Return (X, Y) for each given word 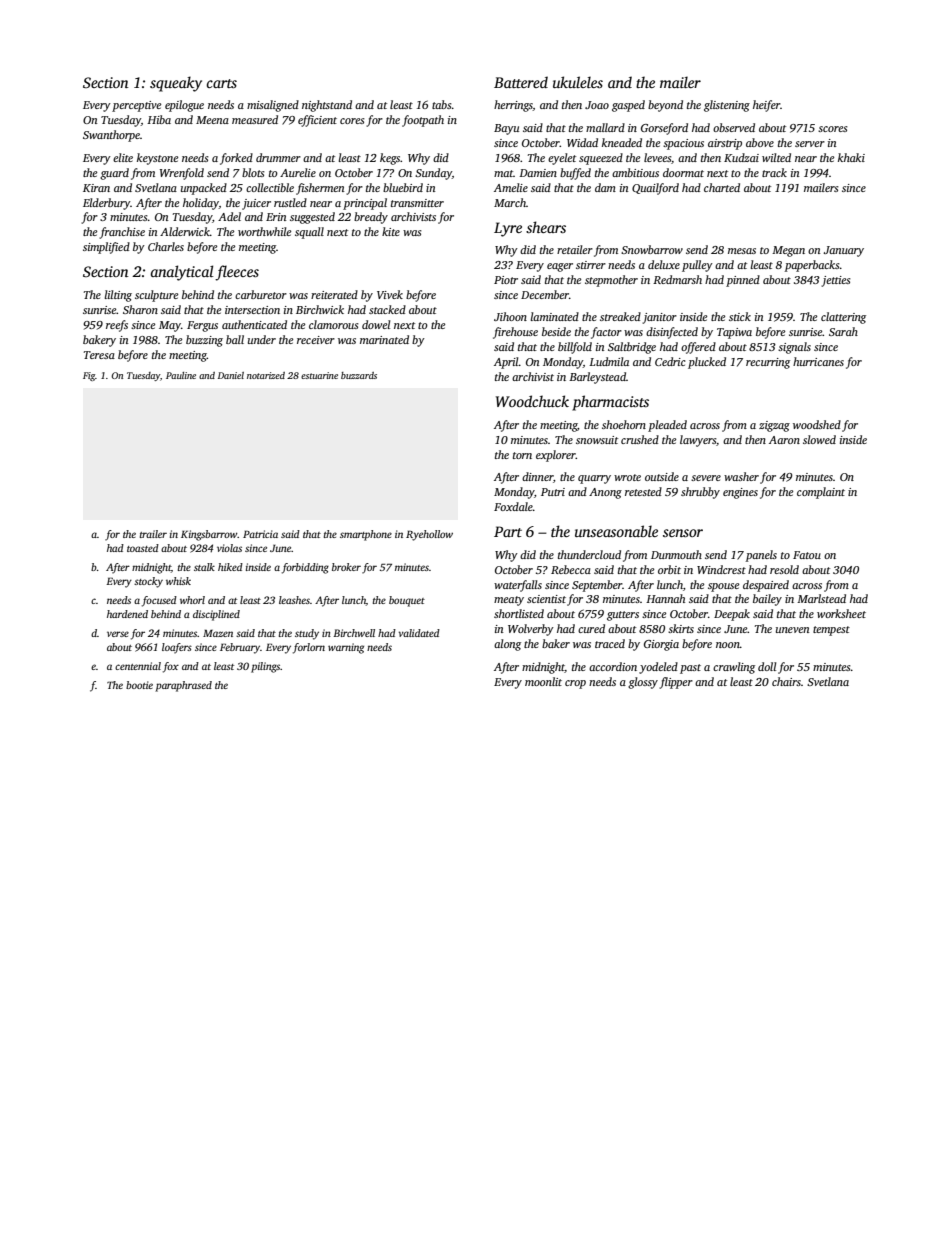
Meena (212, 120)
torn (522, 455)
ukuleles (578, 82)
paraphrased (183, 686)
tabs (442, 104)
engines (740, 493)
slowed (819, 439)
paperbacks (812, 266)
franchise (122, 233)
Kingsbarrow (209, 535)
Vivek (390, 294)
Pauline (181, 375)
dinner (537, 476)
